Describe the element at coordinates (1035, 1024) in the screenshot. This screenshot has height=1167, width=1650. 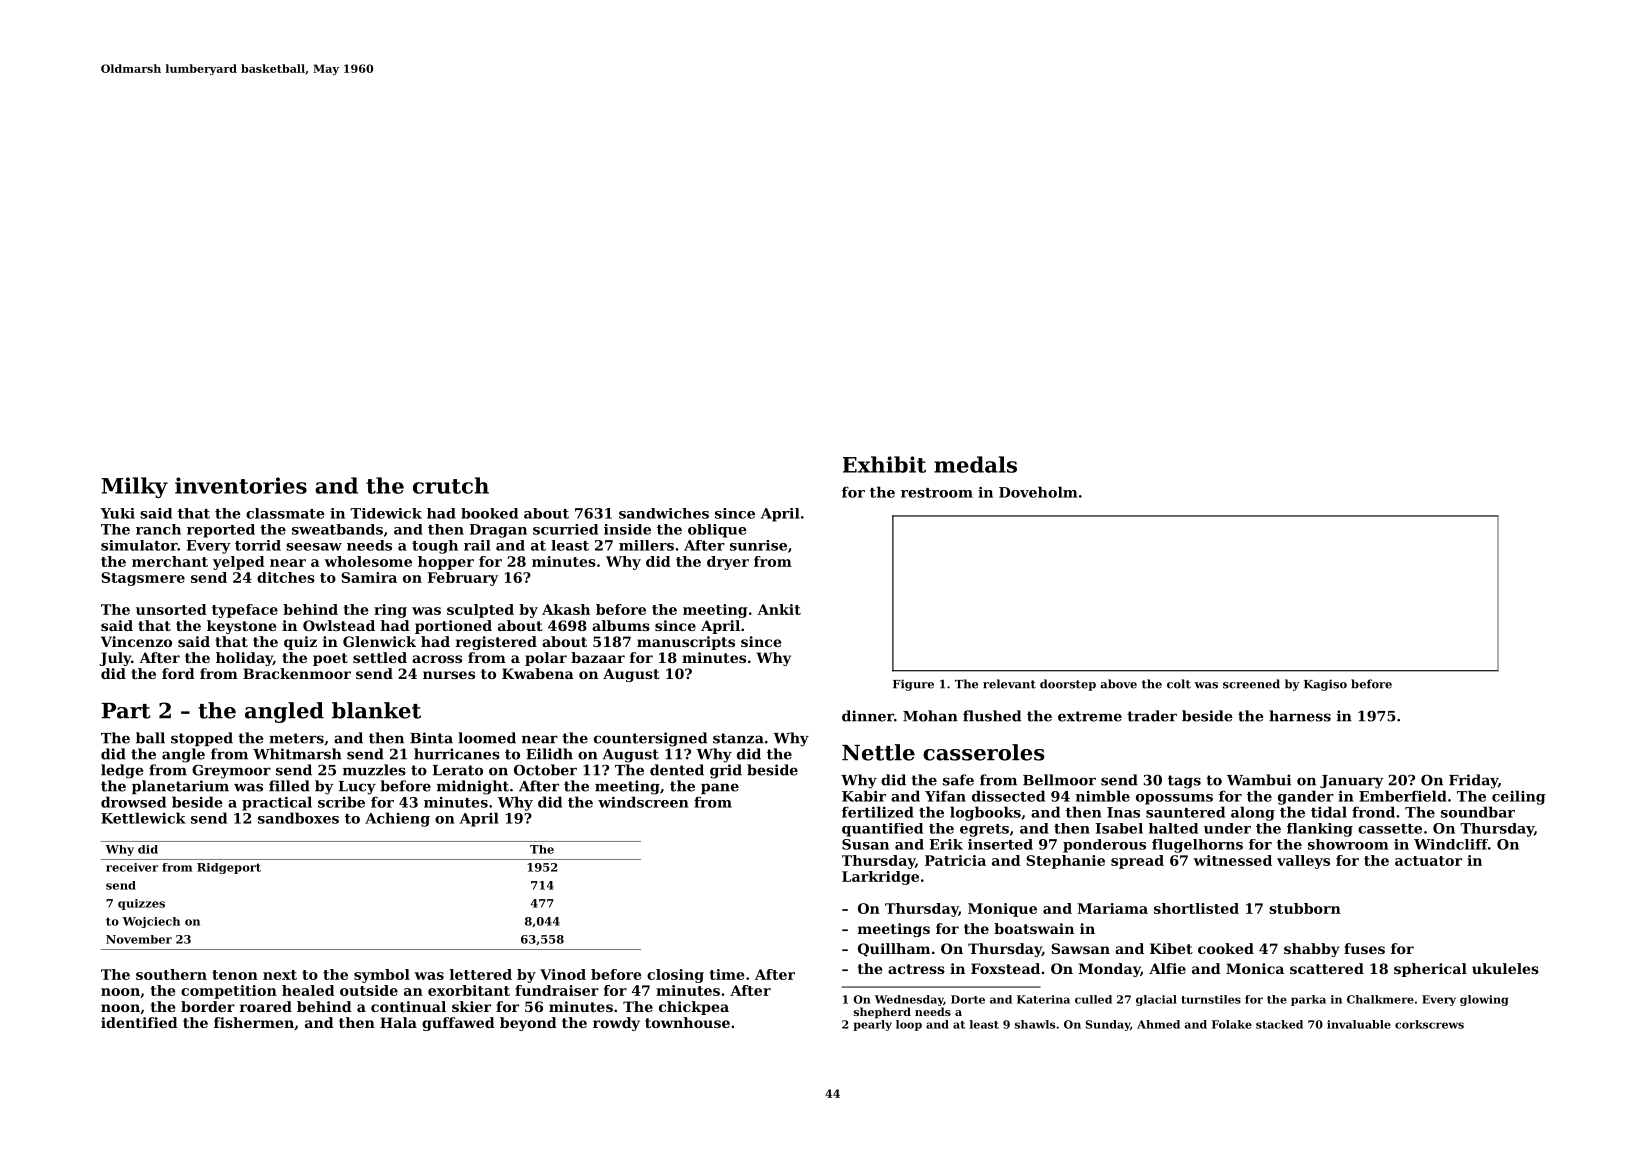
I see `shawls` at that location.
